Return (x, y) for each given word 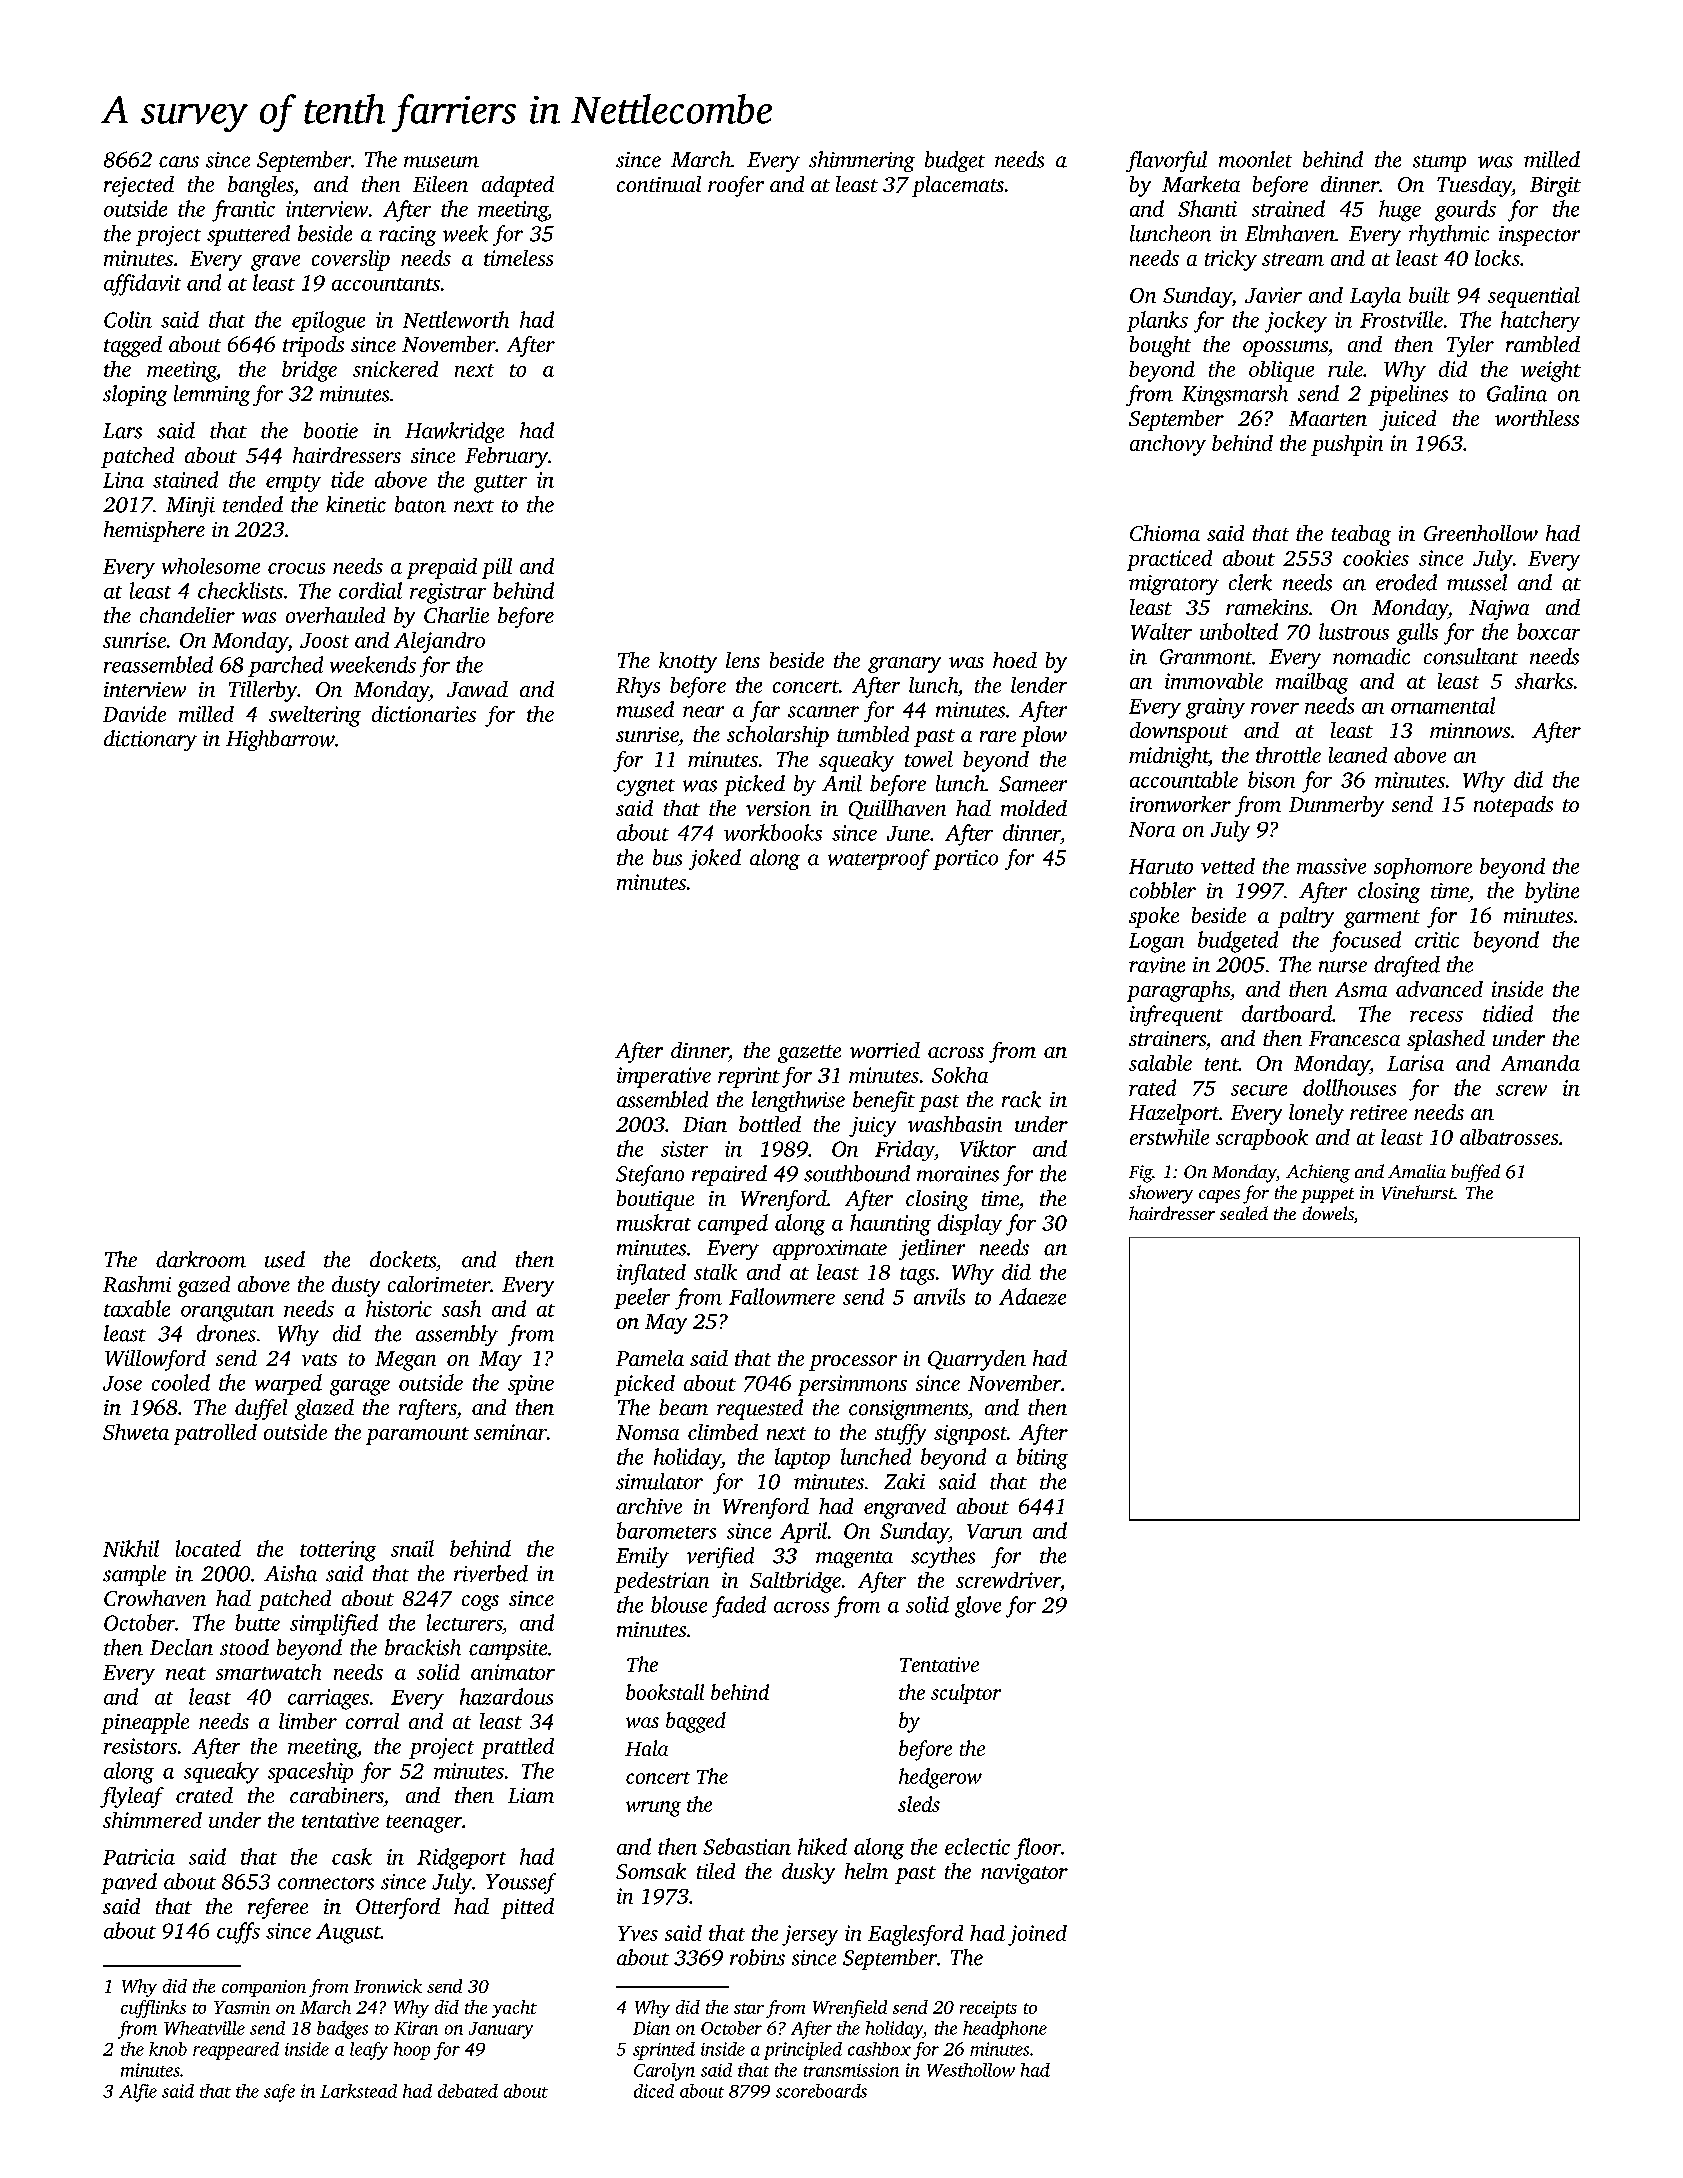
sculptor (966, 1694)
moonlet (1255, 159)
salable (1160, 1063)
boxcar (1548, 631)
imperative (664, 1077)
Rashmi (137, 1284)
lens (743, 660)
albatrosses (1509, 1137)
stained (185, 479)
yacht (514, 2009)
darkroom (201, 1259)
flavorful (1166, 161)
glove (978, 1607)
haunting (890, 1225)
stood (244, 1647)
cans (179, 162)
